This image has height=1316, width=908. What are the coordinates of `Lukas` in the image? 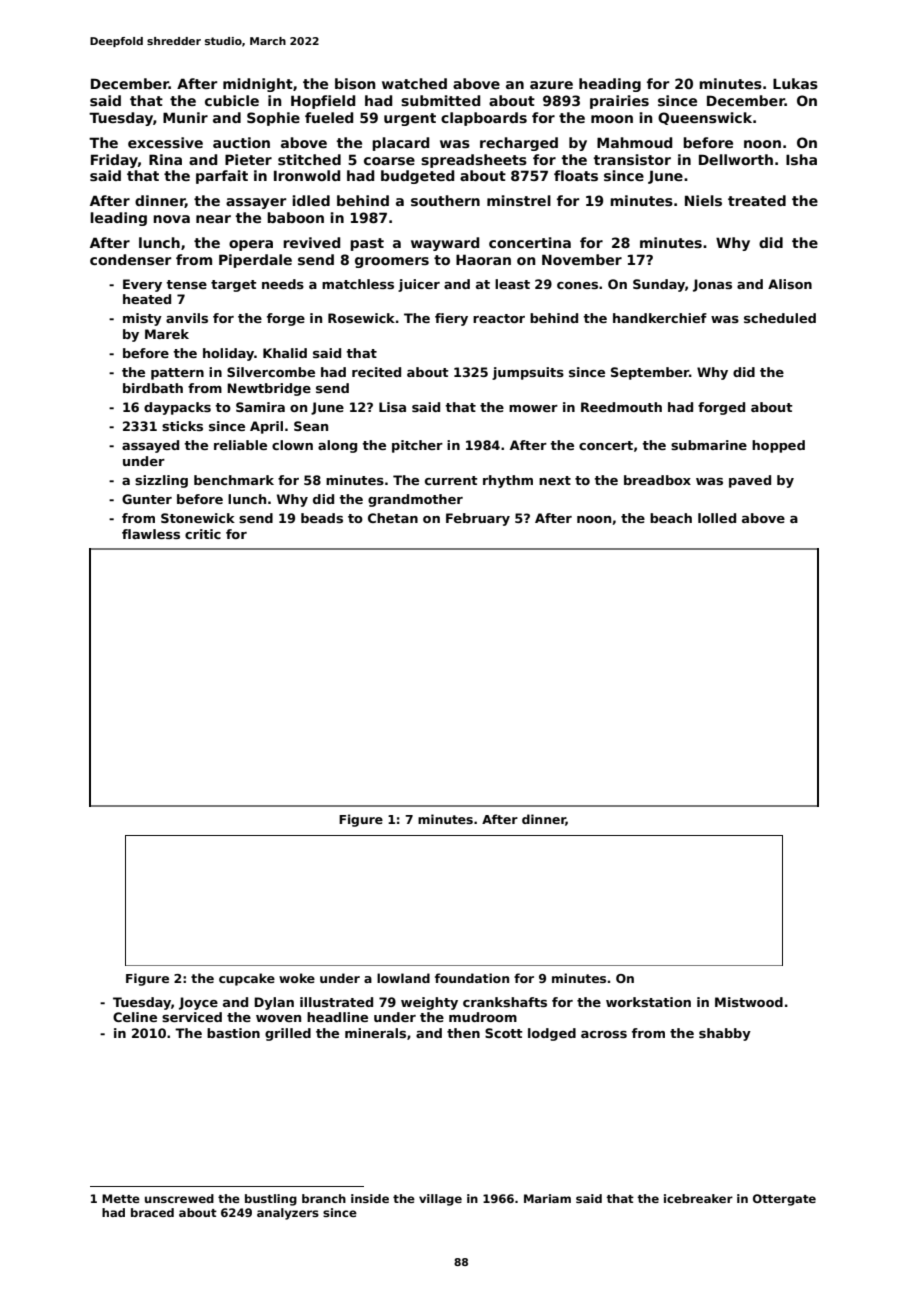 It's located at (795, 83).
